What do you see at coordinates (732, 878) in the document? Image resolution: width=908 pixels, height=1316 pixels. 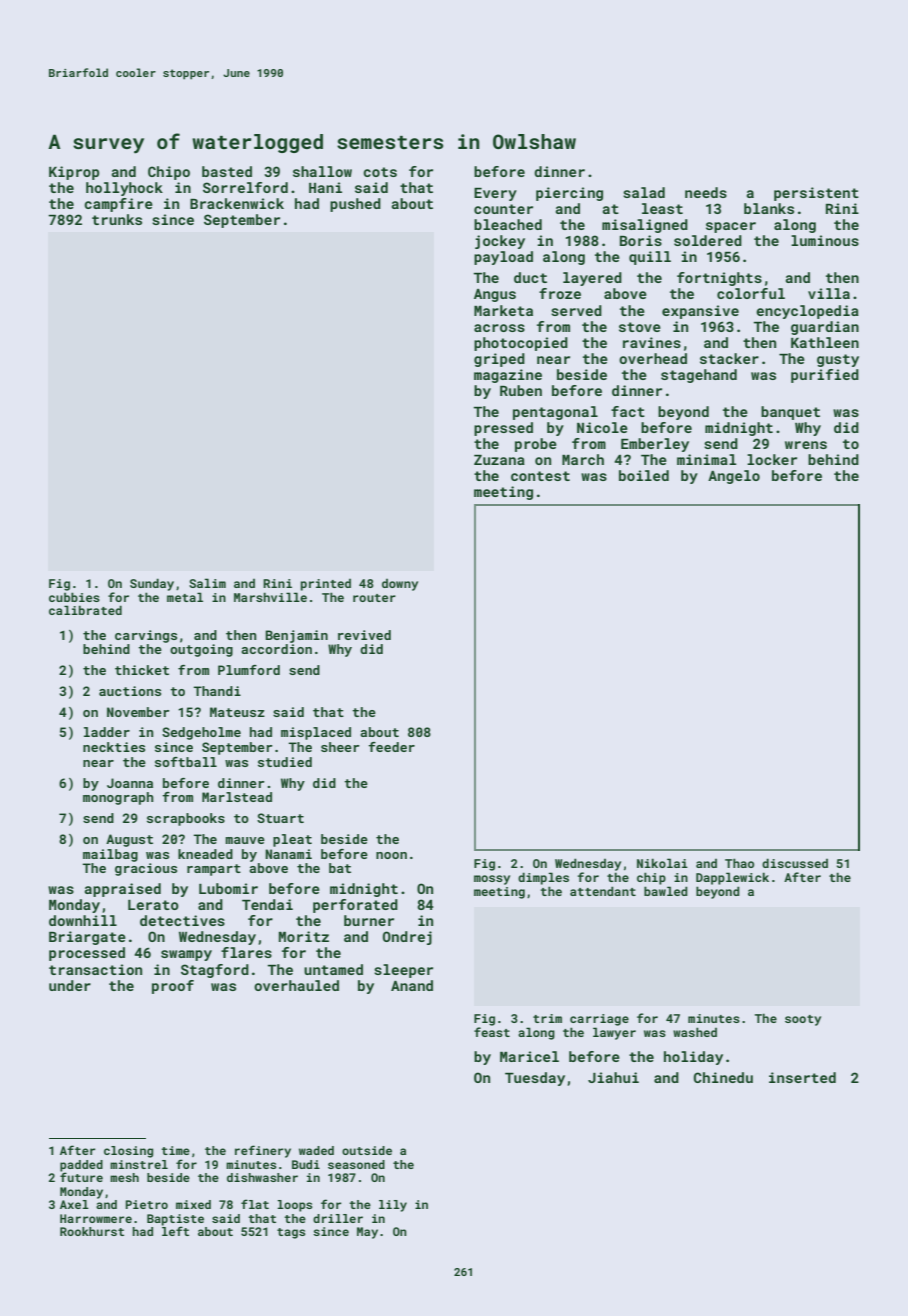 I see `Dapplewick` at bounding box center [732, 878].
